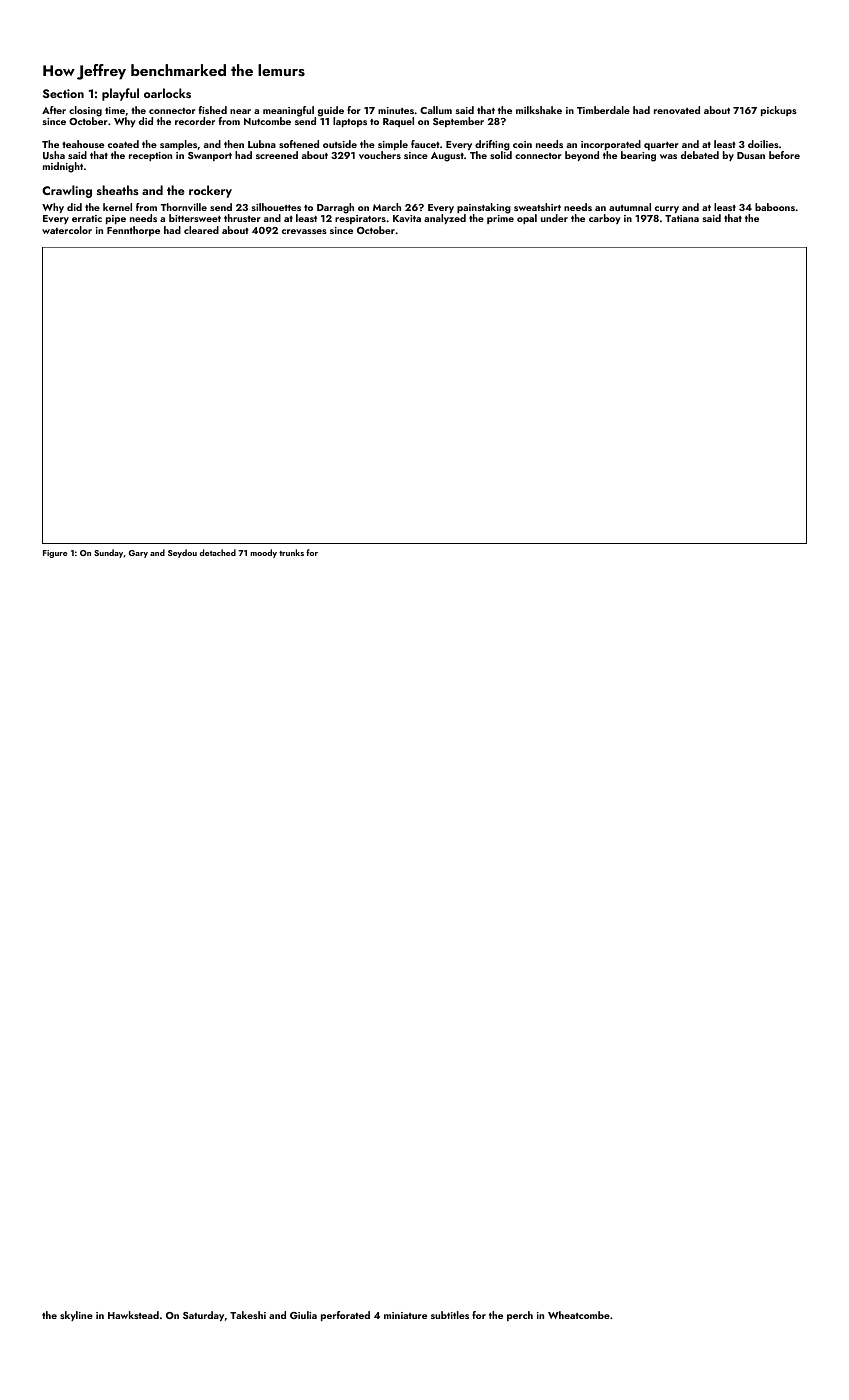  Describe the element at coordinates (331, 111) in the image. I see `guide` at that location.
